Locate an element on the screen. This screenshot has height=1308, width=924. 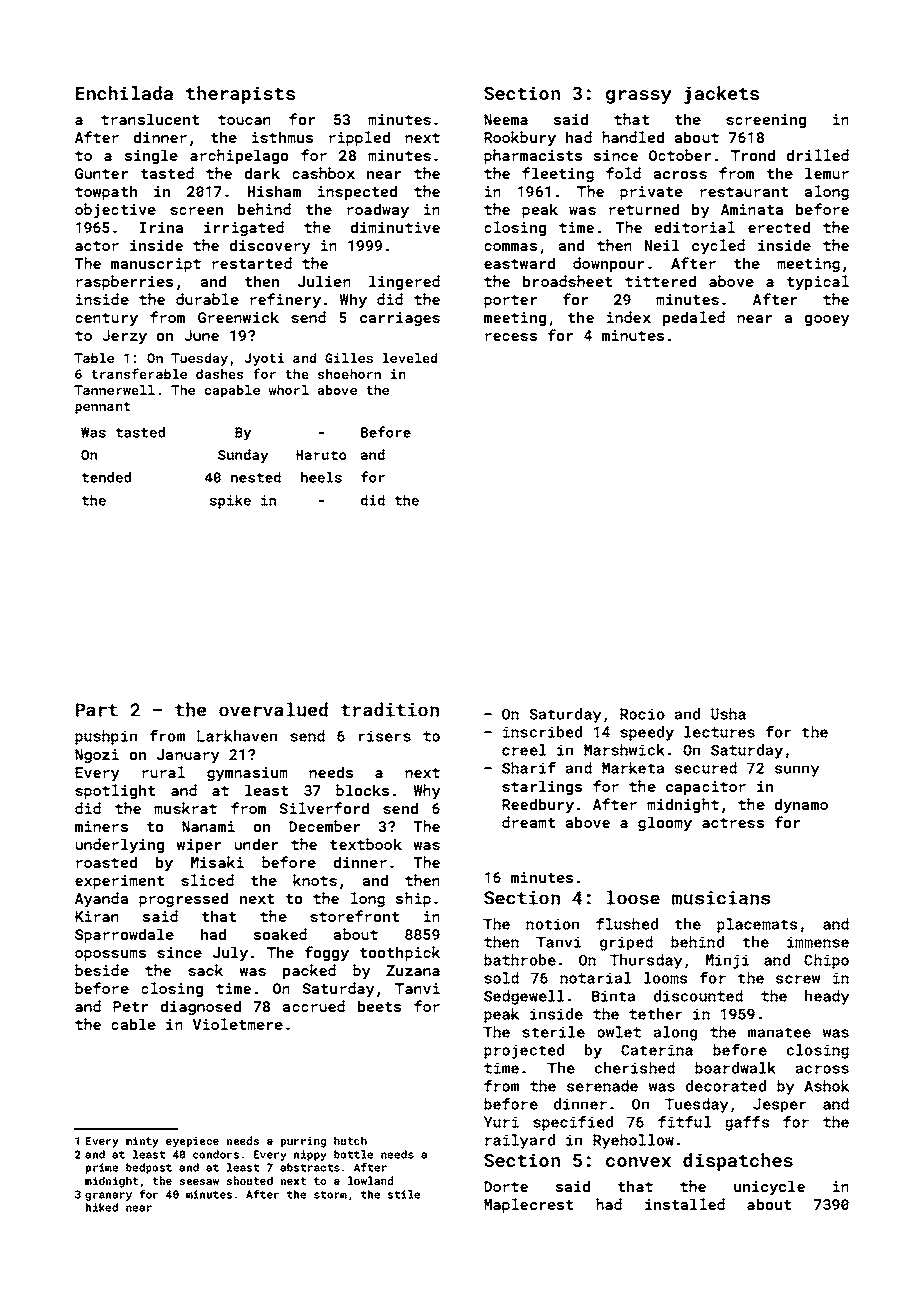
ship is located at coordinates (413, 899).
